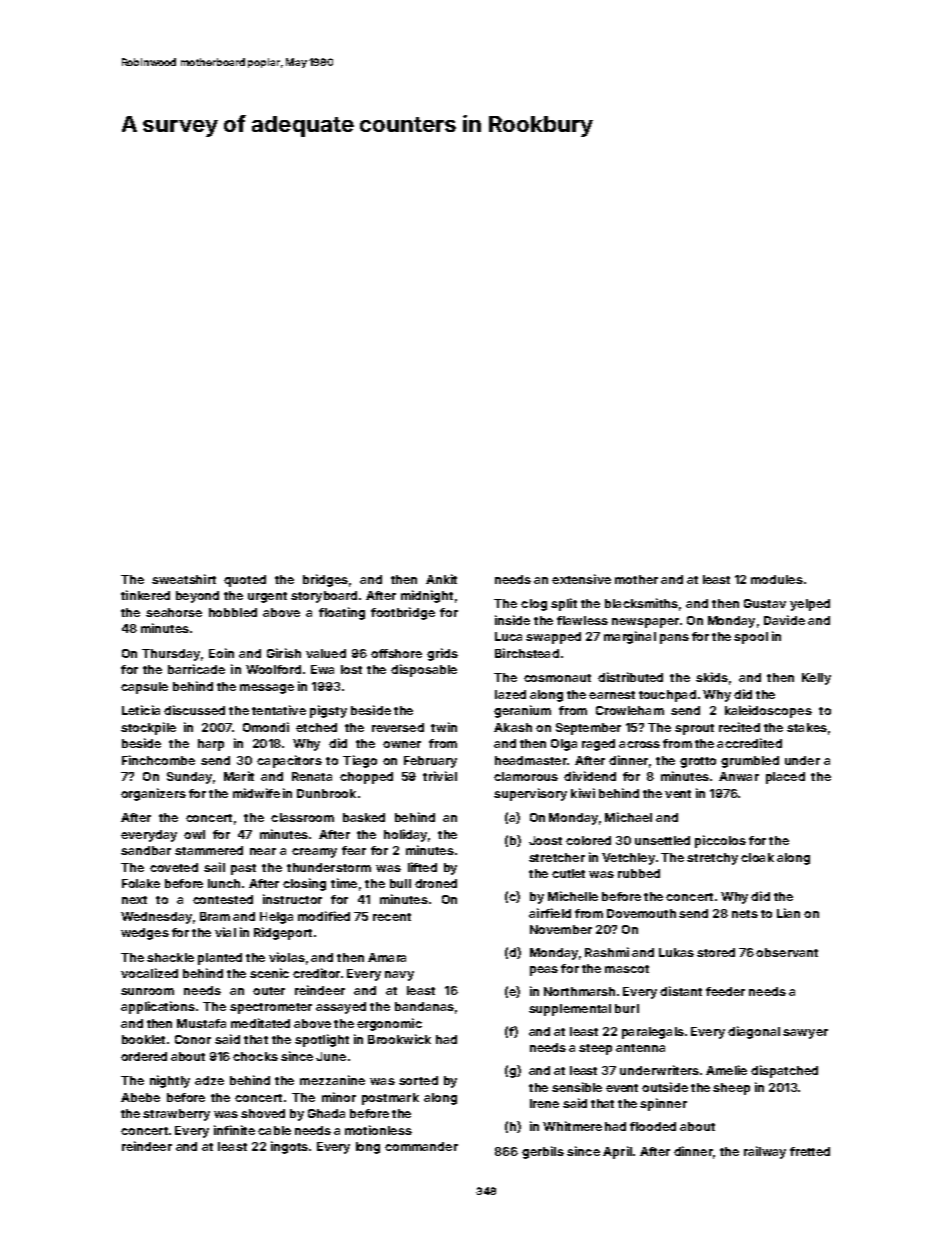 The width and height of the screenshot is (952, 1233). I want to click on commander, so click(421, 1146).
